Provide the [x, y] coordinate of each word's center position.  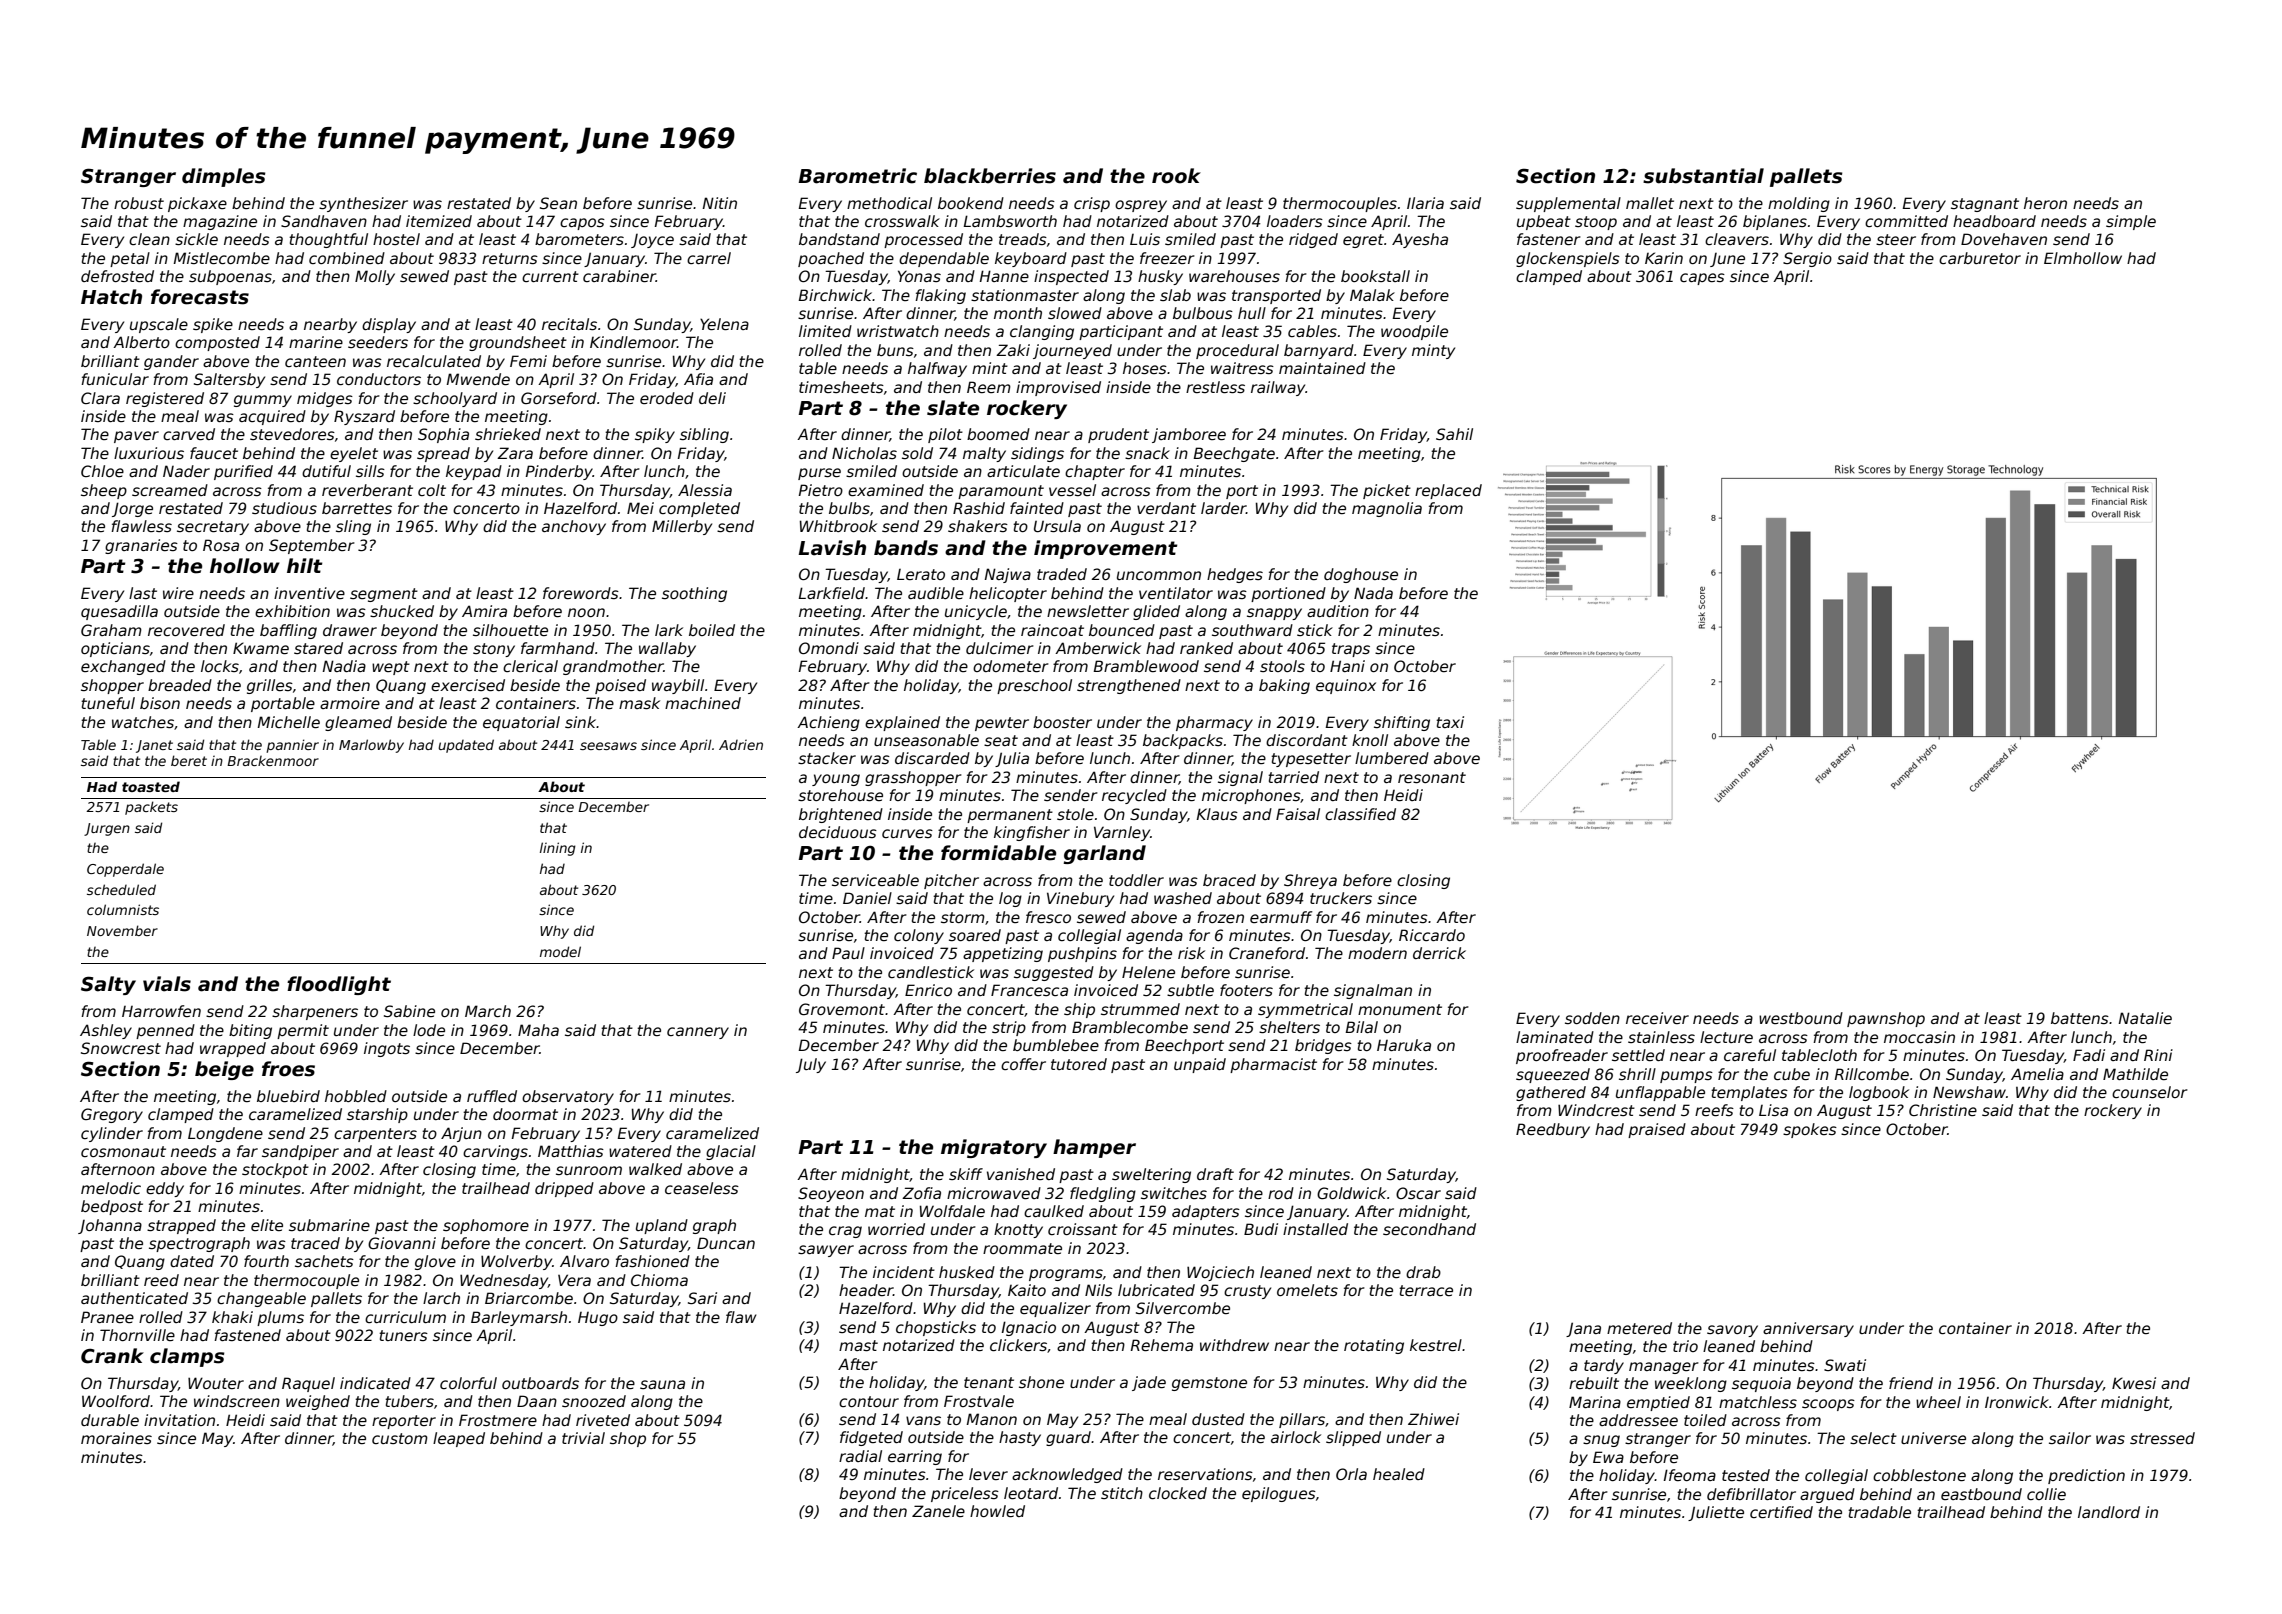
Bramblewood [1146, 666]
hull [1252, 313]
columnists [123, 909]
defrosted [117, 276]
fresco [1048, 917]
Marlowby [371, 746]
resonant [1432, 777]
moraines [116, 1438]
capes [1702, 279]
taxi [1450, 722]
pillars [1302, 1420]
